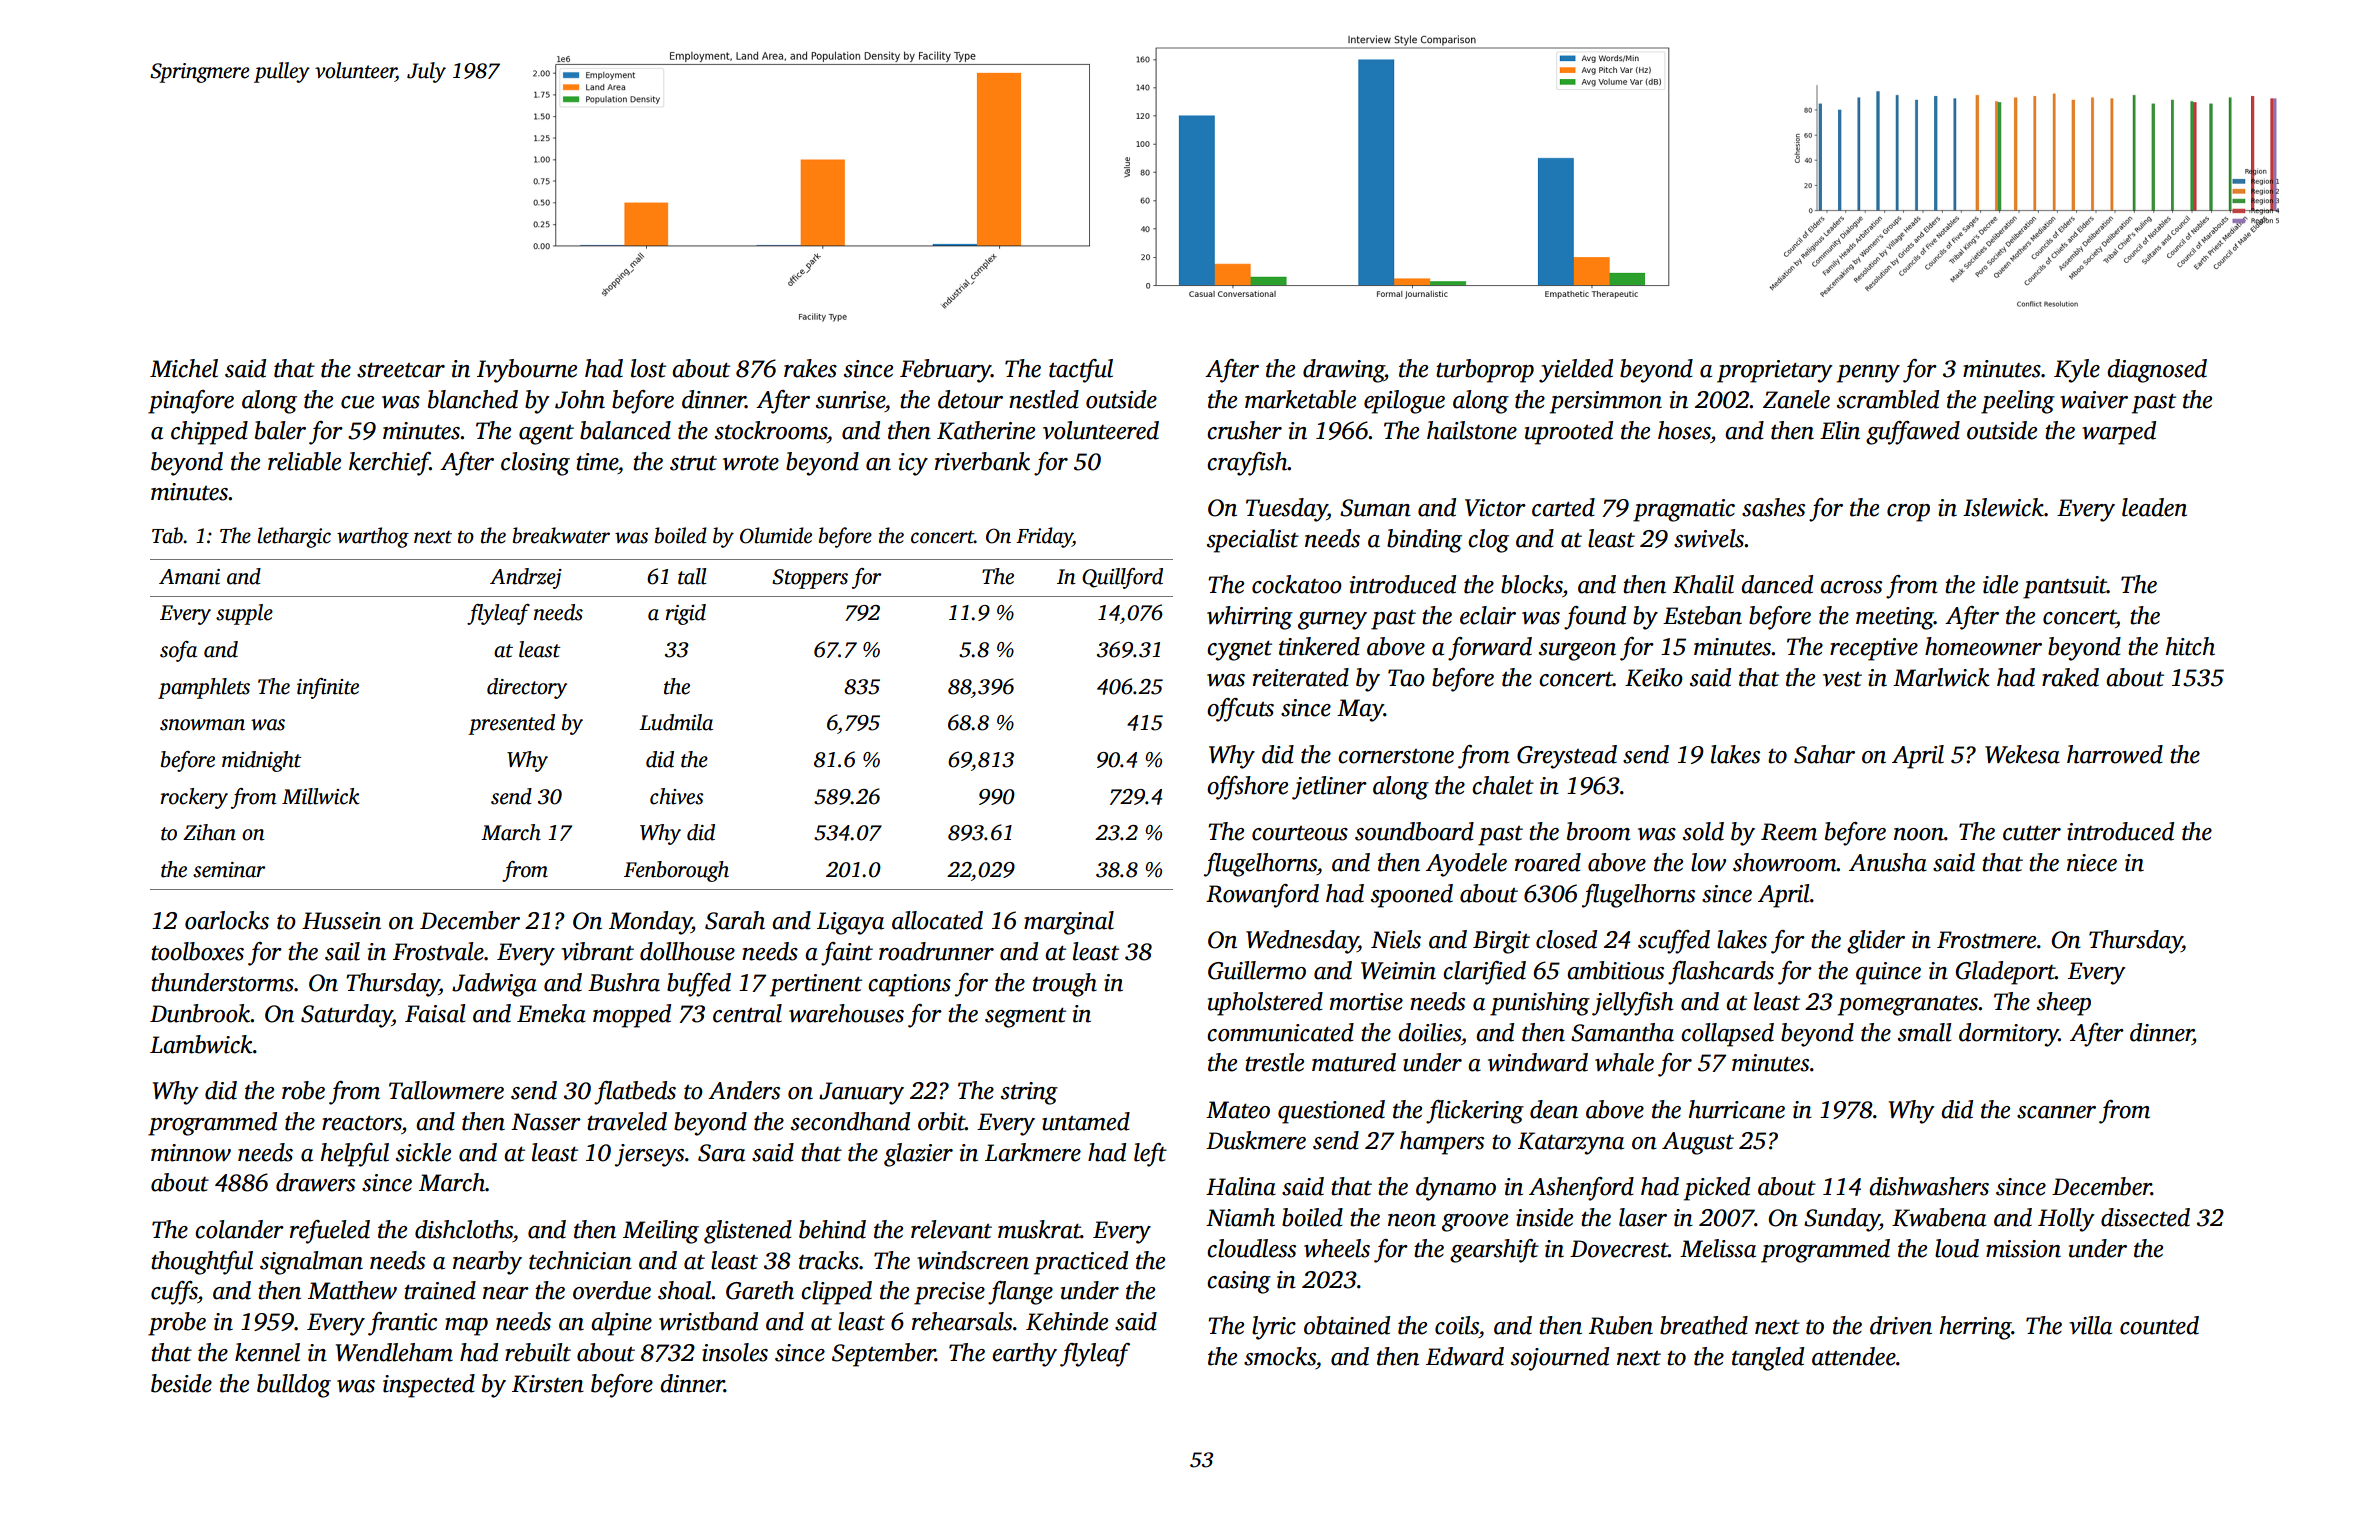  I want to click on binding, so click(1424, 541).
